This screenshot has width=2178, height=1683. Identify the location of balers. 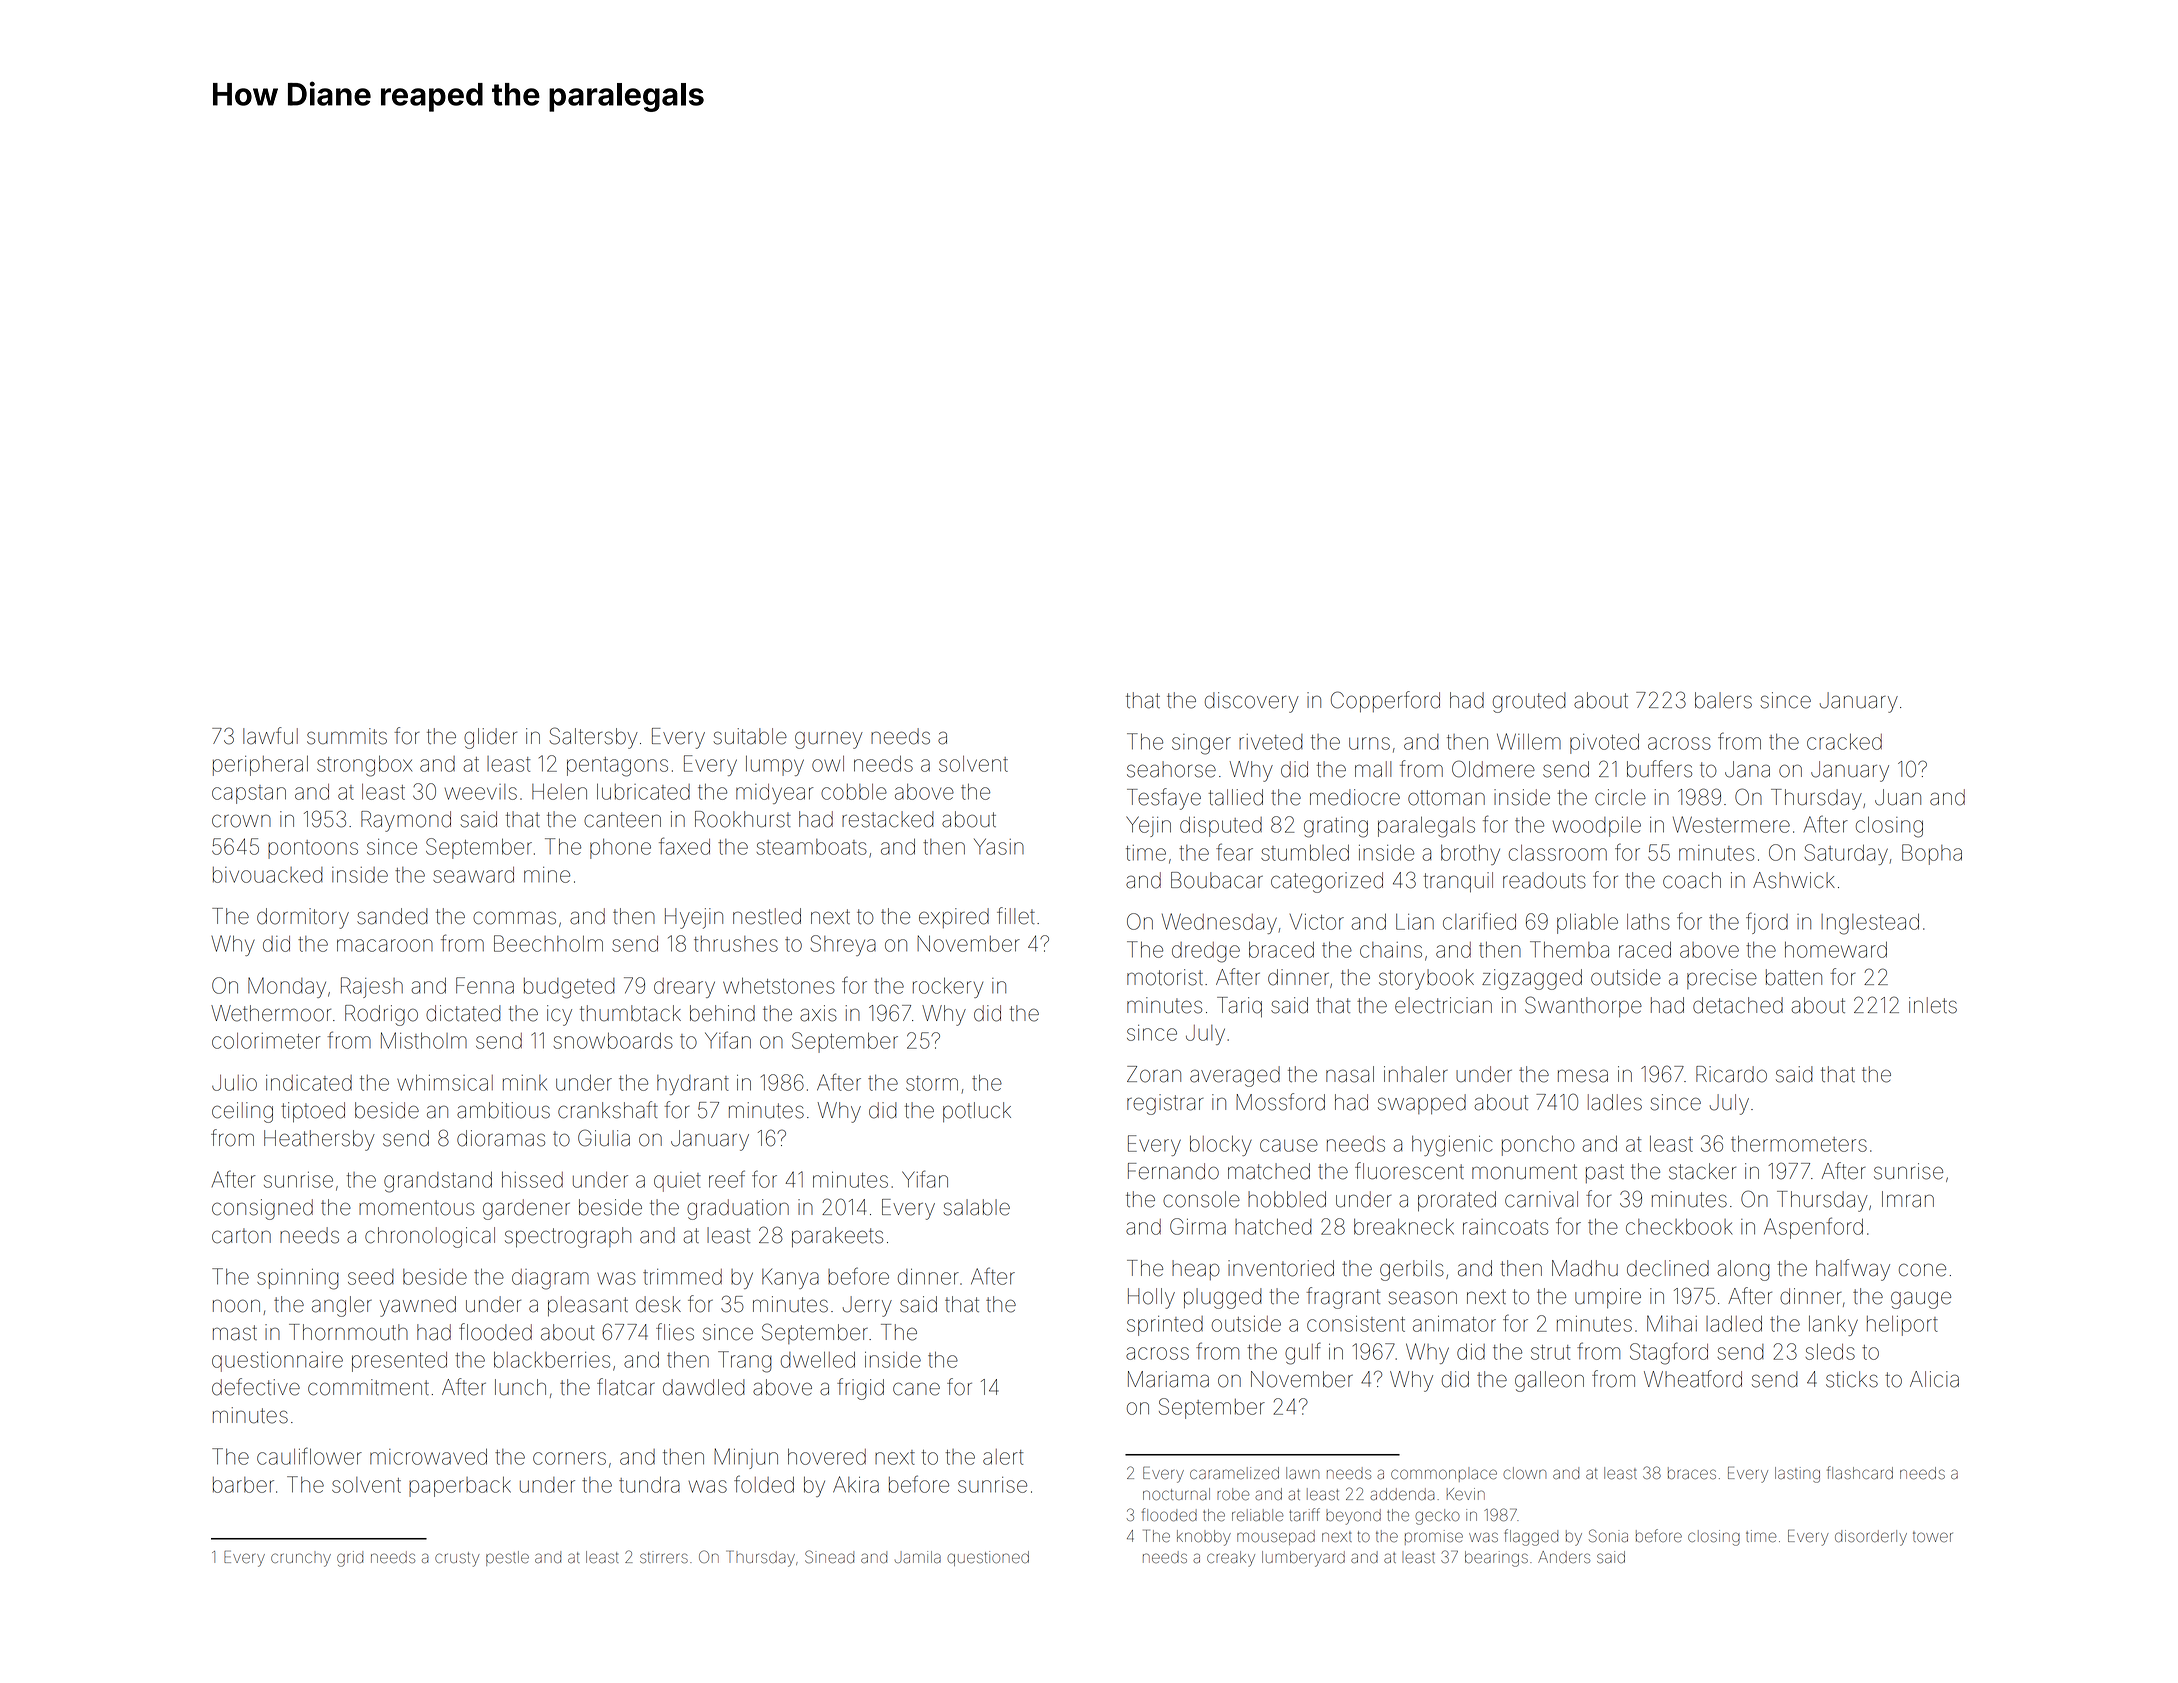
(1723, 700).
